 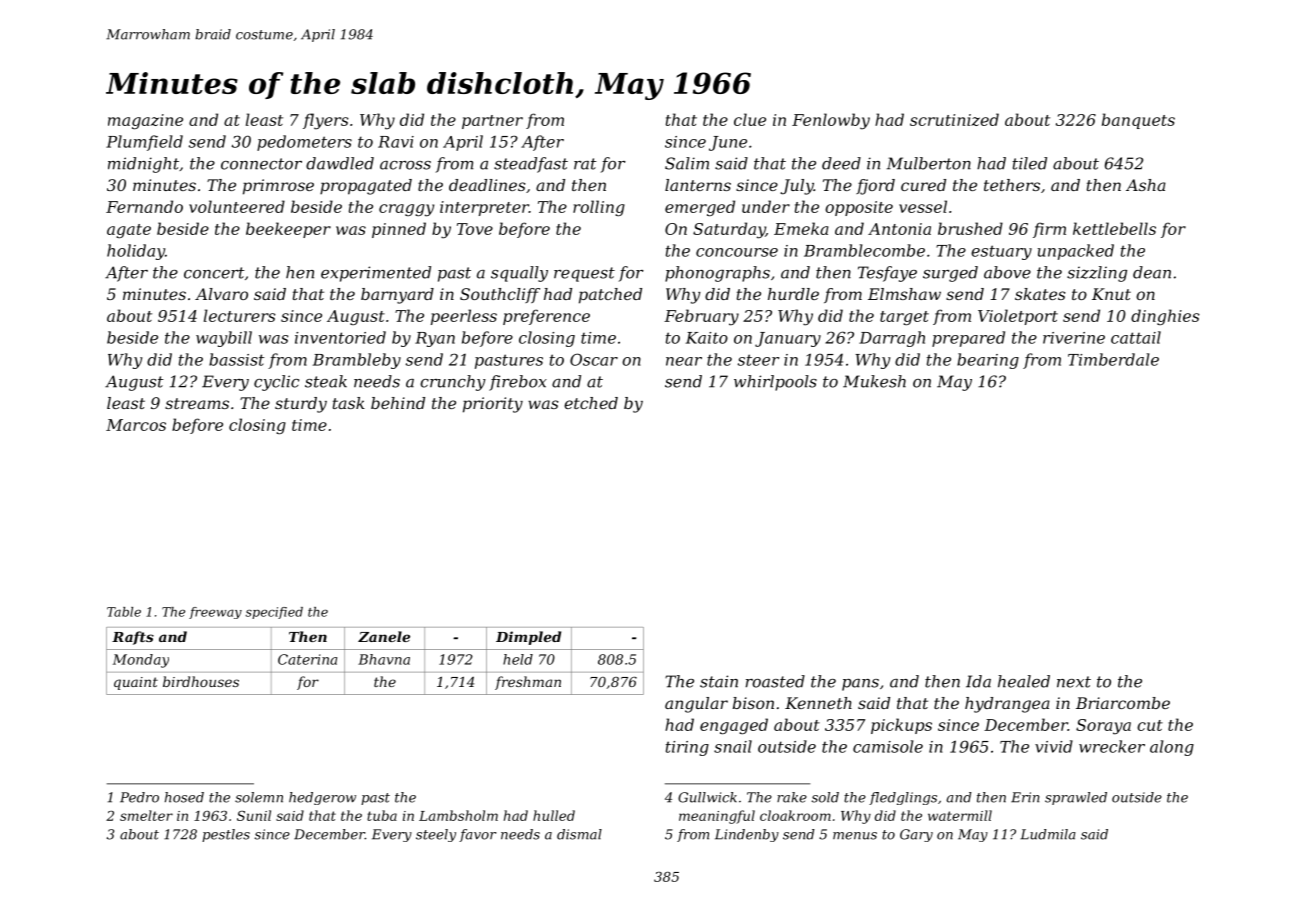 What do you see at coordinates (274, 613) in the screenshot?
I see `specified` at bounding box center [274, 613].
